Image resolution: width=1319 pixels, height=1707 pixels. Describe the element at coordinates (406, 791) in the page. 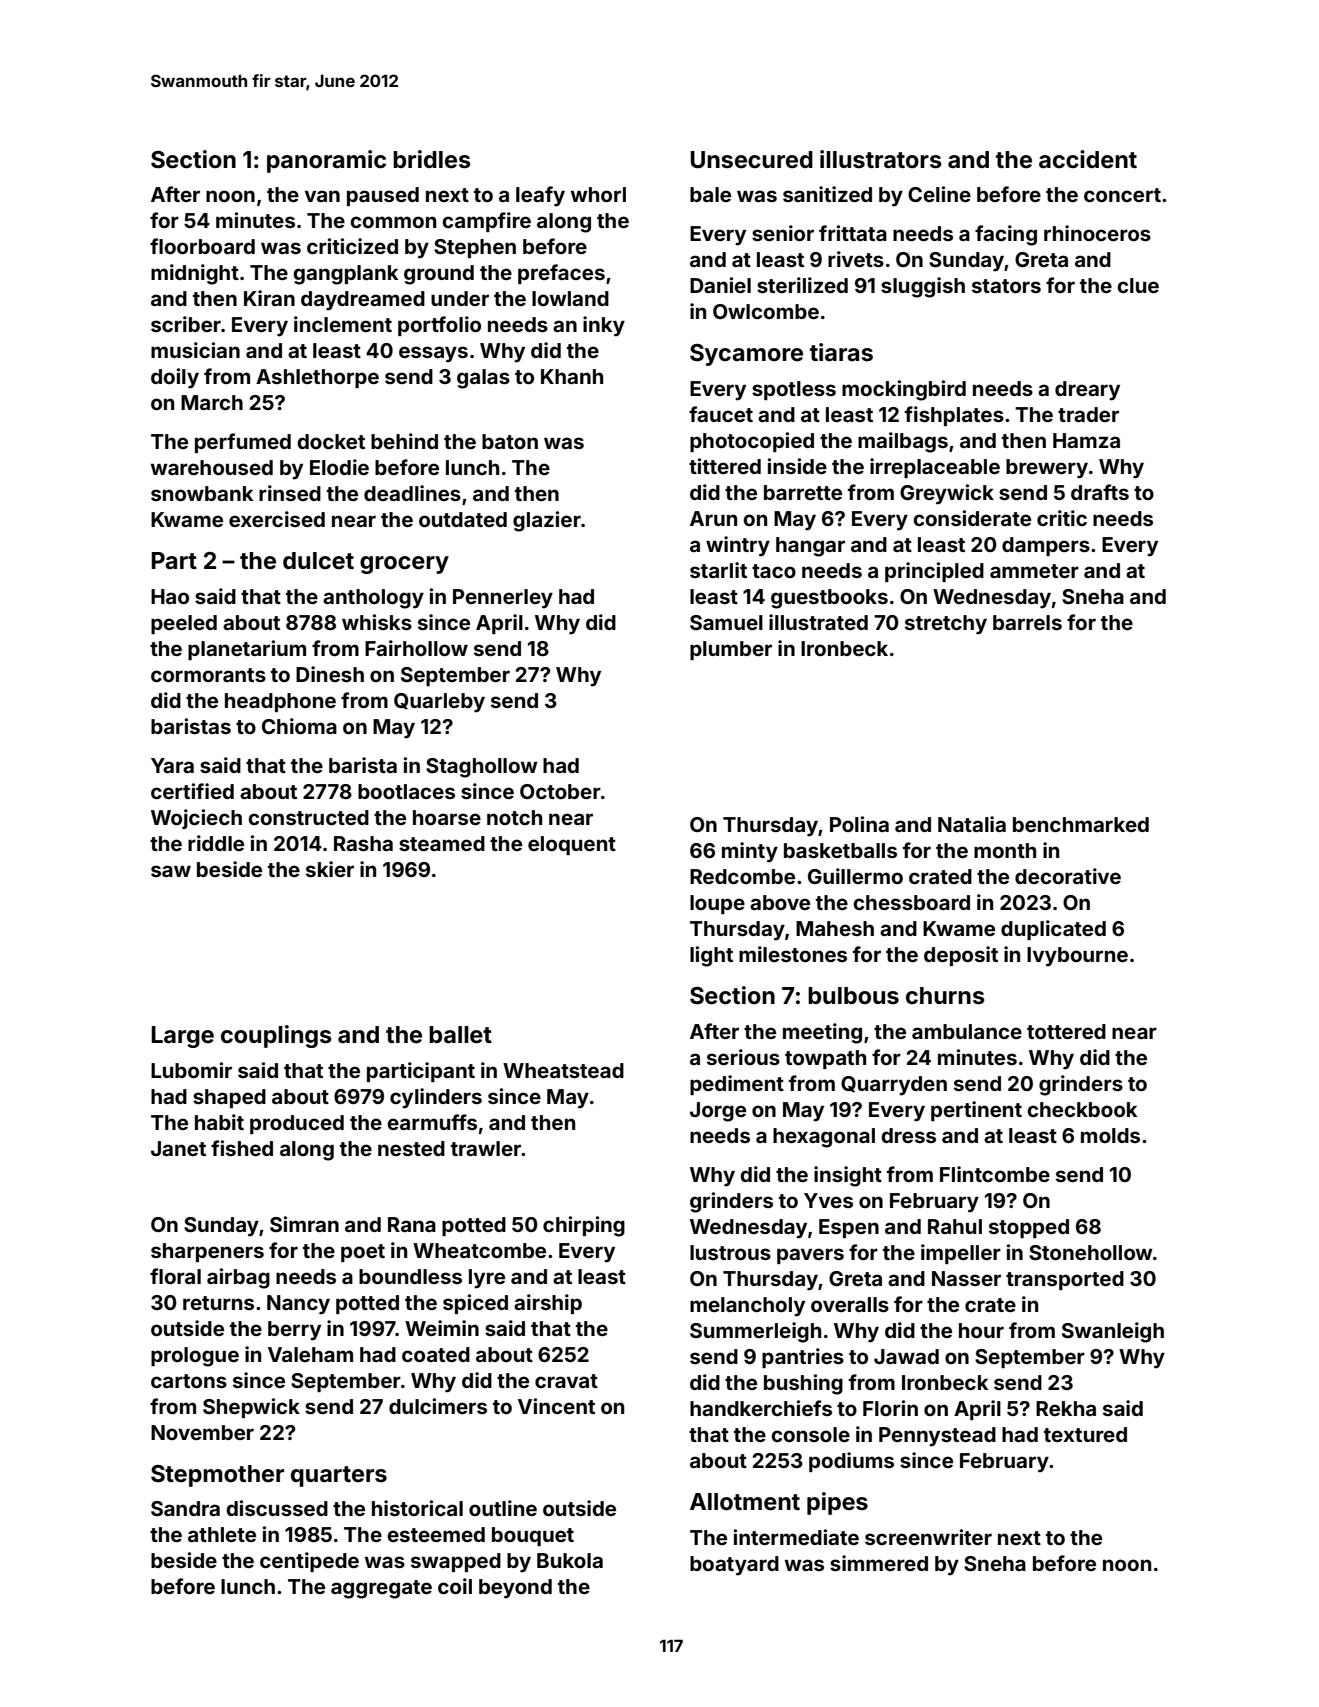

I see `bootlaces` at that location.
